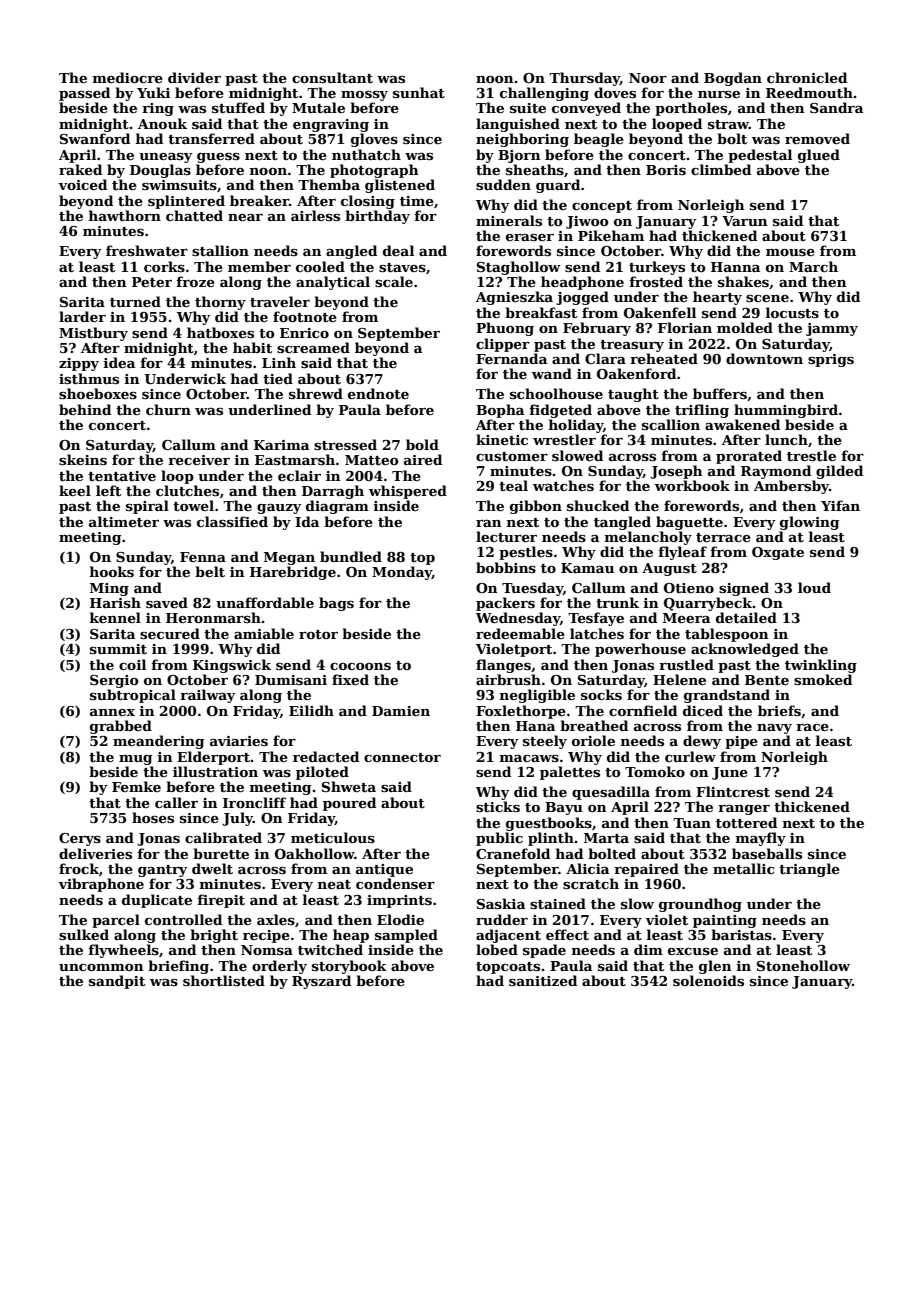  What do you see at coordinates (807, 77) in the screenshot?
I see `chronicled` at bounding box center [807, 77].
